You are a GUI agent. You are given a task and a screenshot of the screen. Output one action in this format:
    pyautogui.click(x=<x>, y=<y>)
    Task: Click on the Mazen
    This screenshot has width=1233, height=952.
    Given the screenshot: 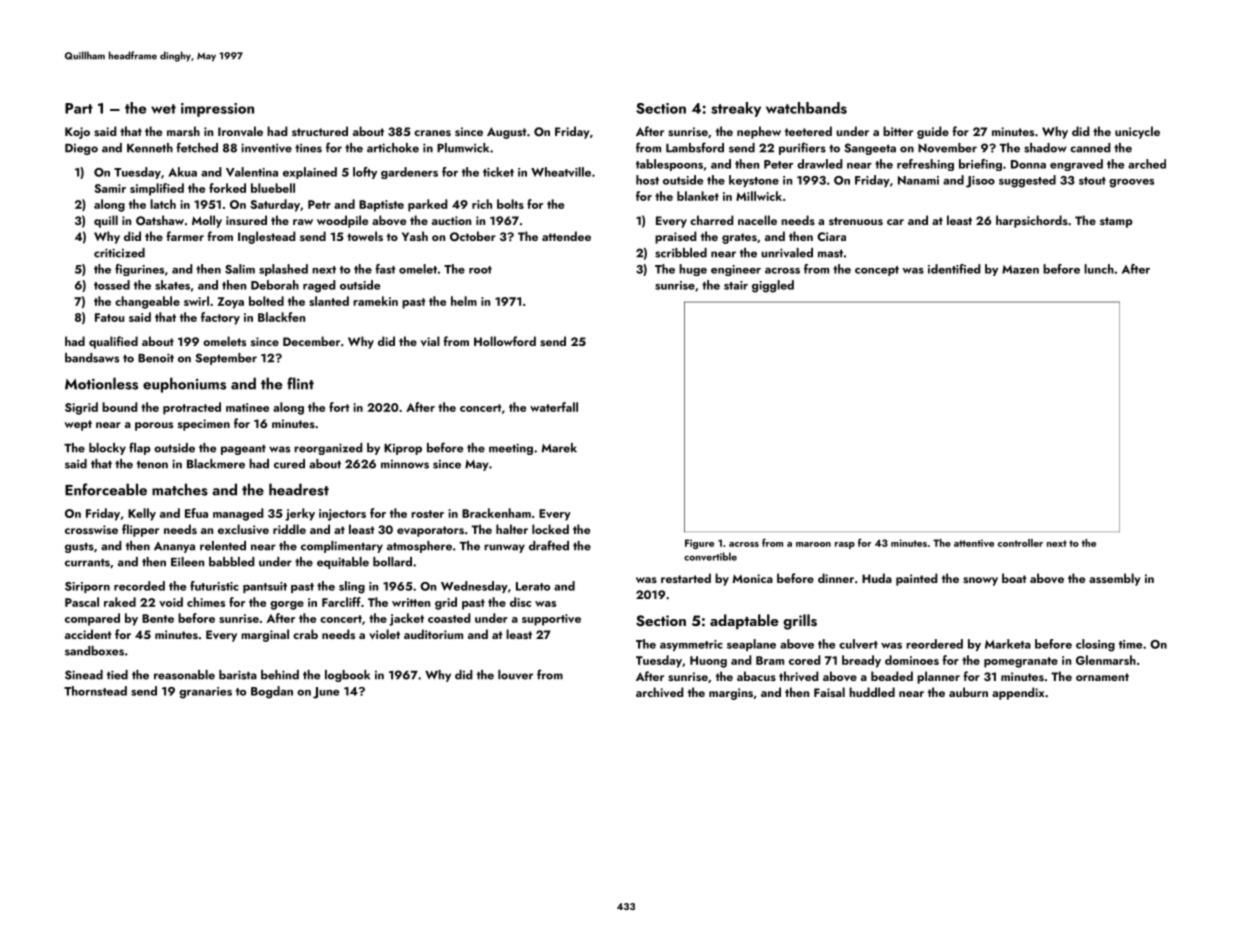 What is the action you would take?
    pyautogui.click(x=1020, y=269)
